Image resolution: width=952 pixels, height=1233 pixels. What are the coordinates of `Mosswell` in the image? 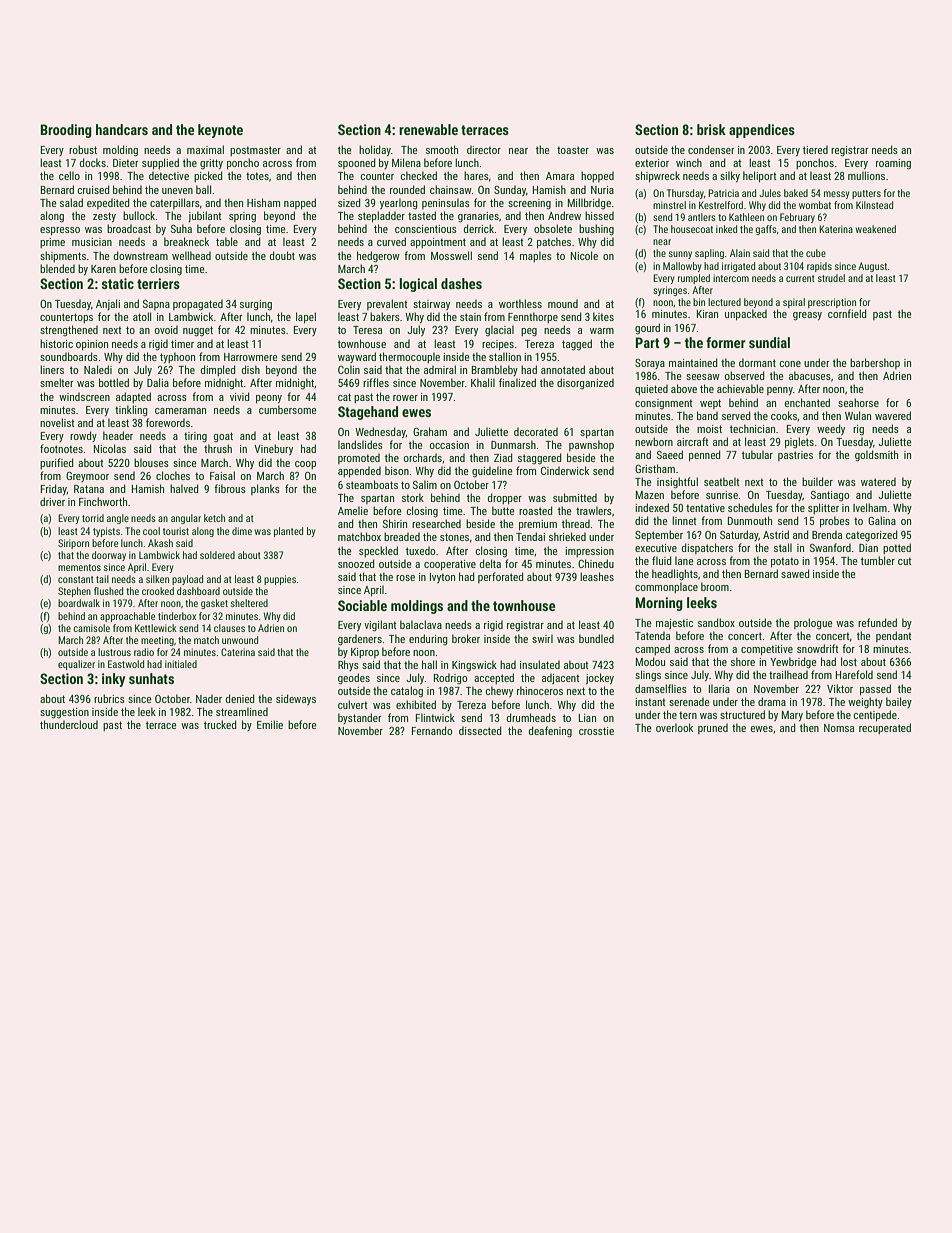 It's located at (451, 255).
